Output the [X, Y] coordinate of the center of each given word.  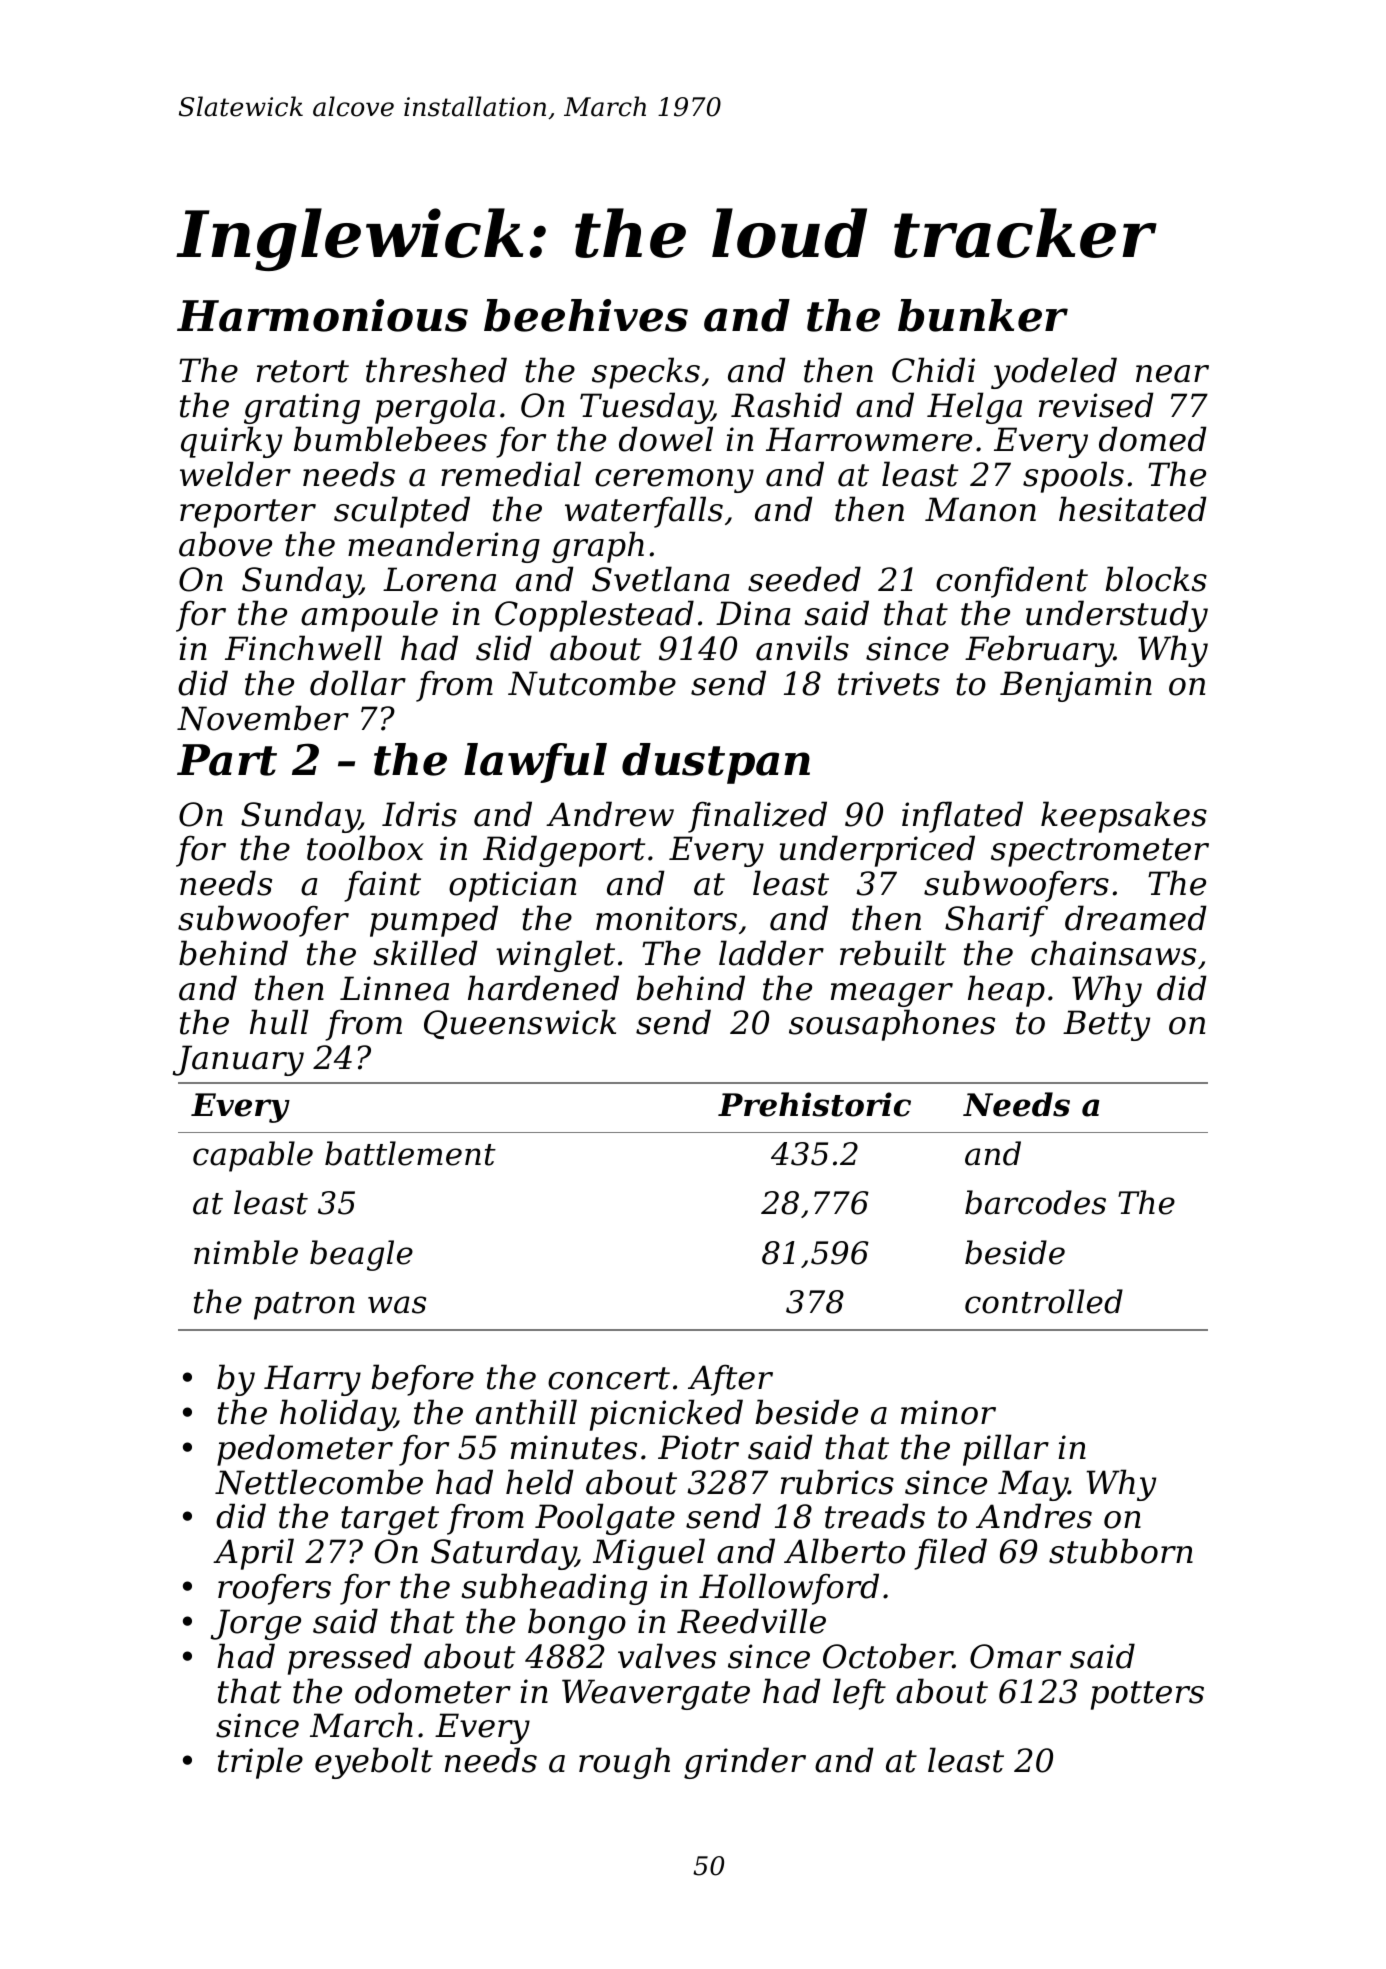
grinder [745, 1763]
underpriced [877, 851]
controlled [1044, 1301]
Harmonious [322, 315]
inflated [962, 817]
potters [1147, 1695]
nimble [246, 1252]
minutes [574, 1447]
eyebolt [374, 1763]
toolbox [365, 848]
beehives [586, 315]
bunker [983, 315]
